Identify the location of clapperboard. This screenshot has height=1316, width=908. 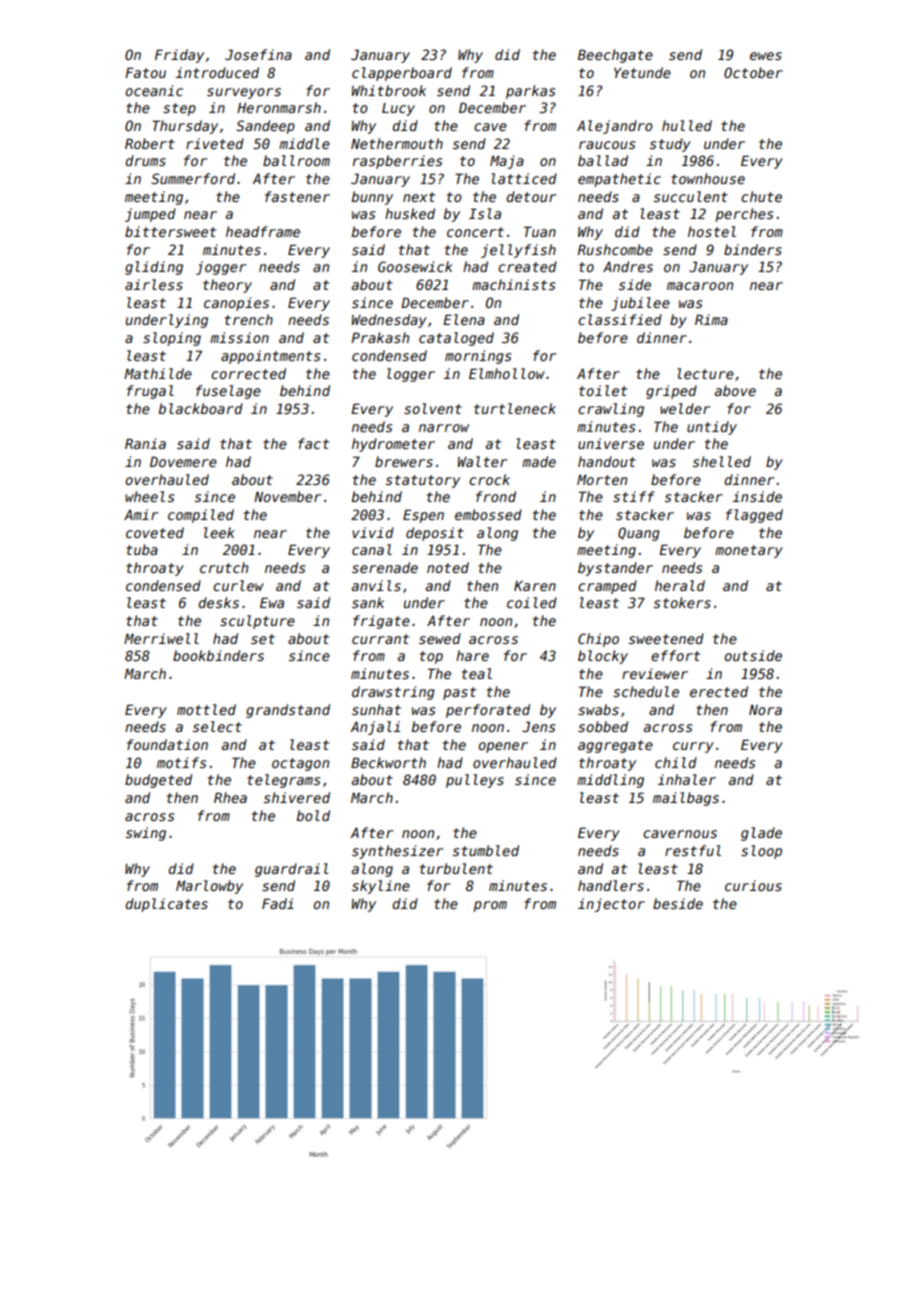
(402, 74).
